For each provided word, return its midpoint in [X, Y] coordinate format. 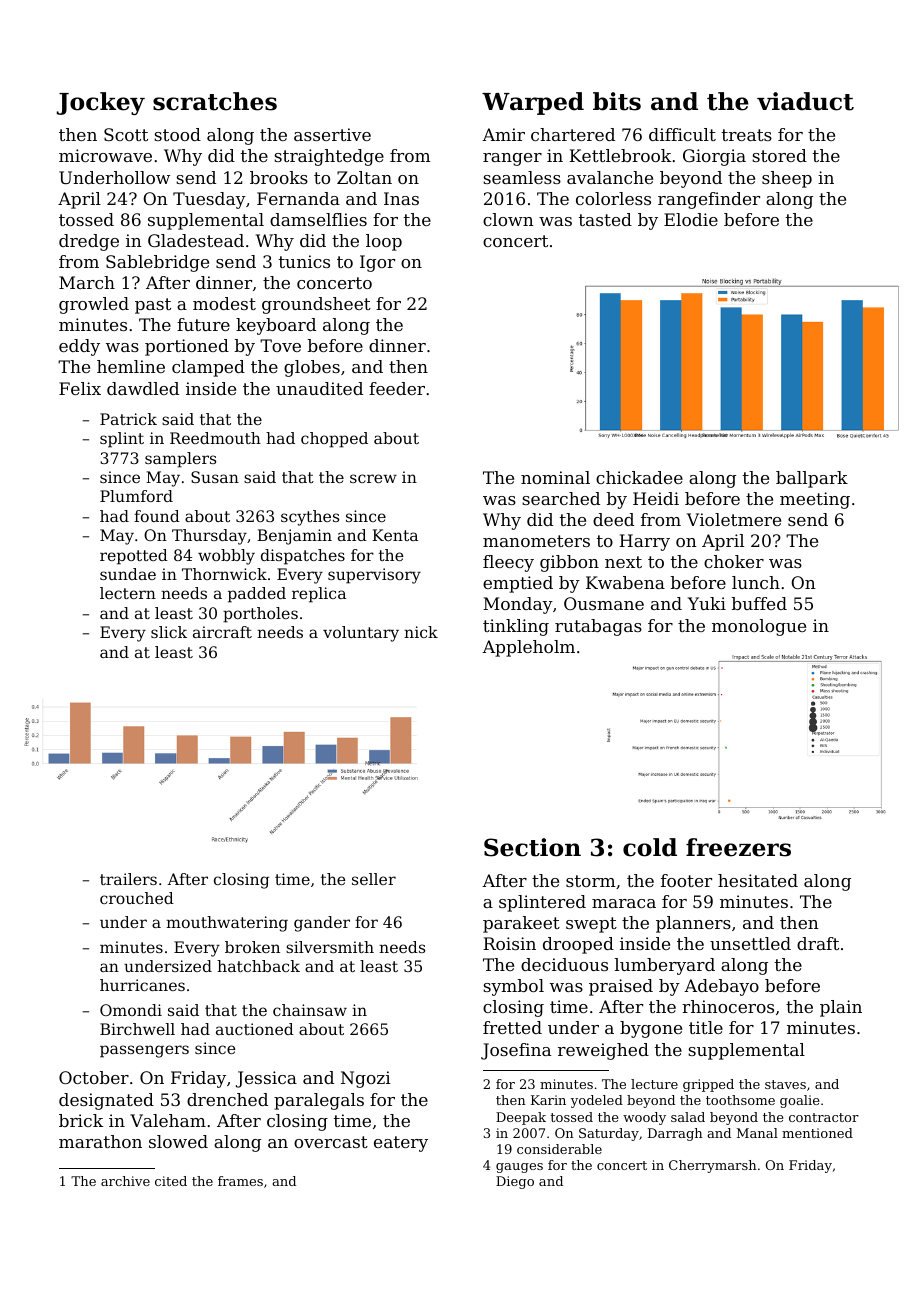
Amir [503, 134]
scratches [215, 101]
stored [779, 155]
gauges [519, 1168]
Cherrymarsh [713, 1166]
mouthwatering [227, 924]
